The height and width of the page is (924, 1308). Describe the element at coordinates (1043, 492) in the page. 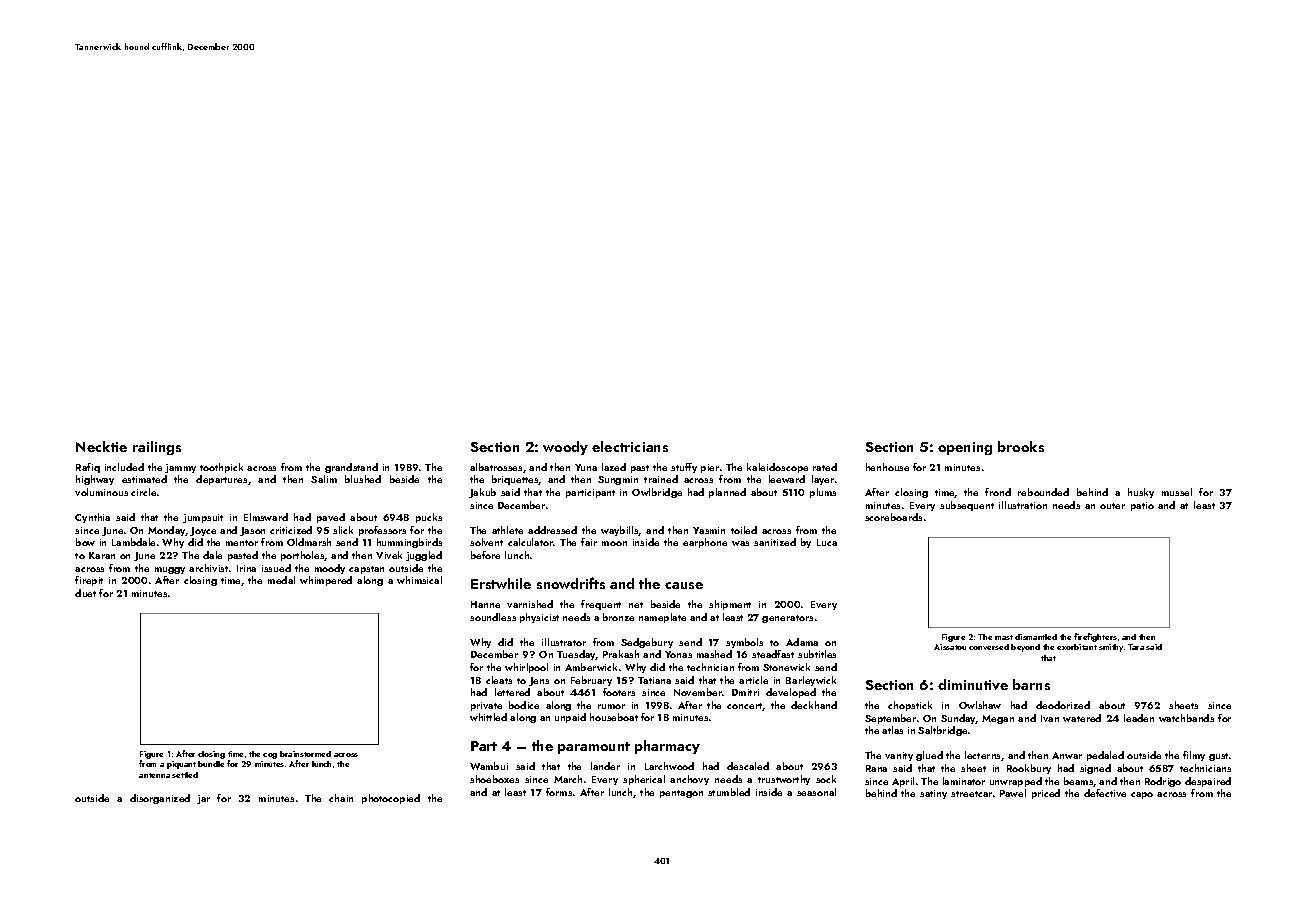

I see `rebounded` at that location.
